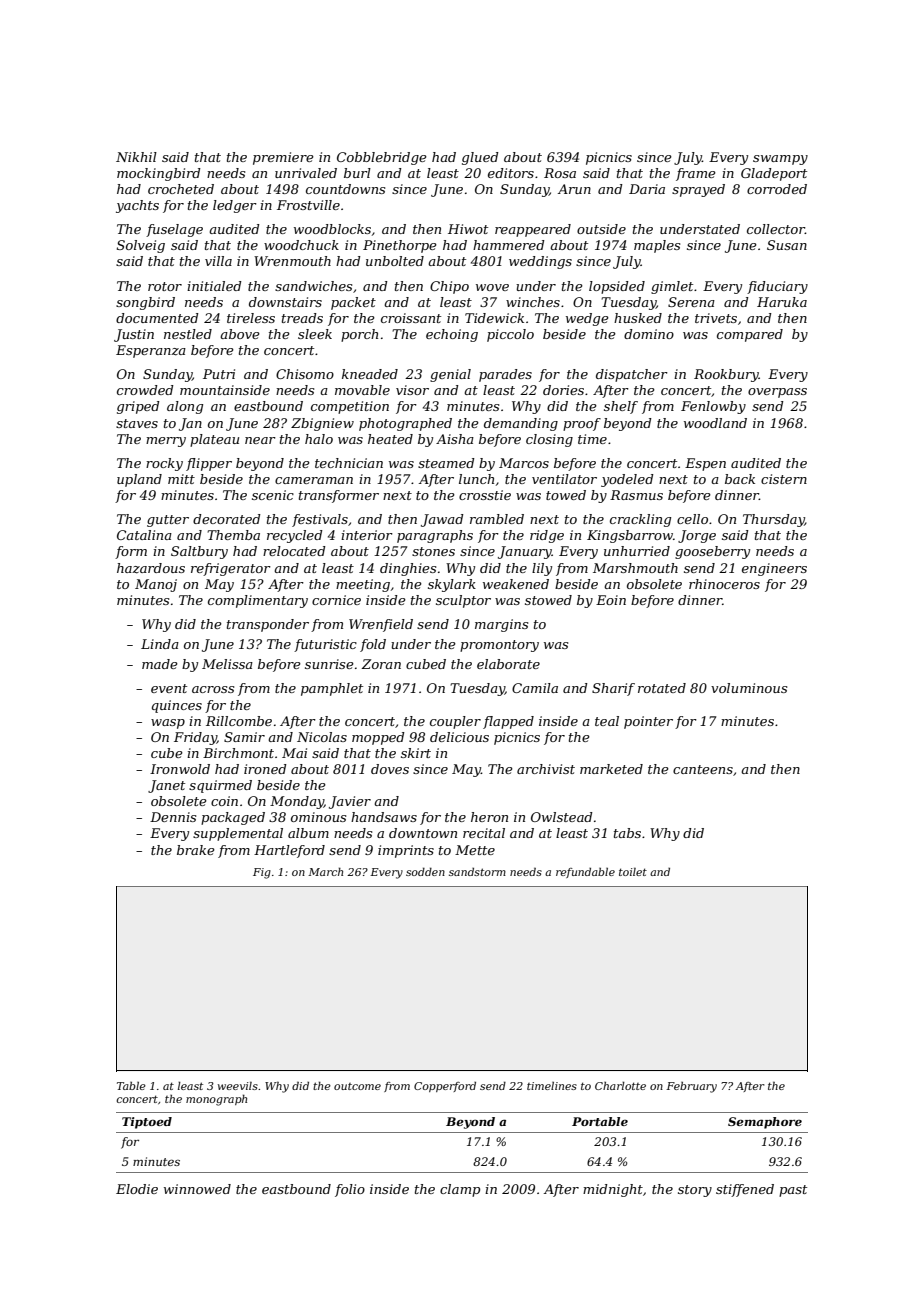 This screenshot has height=1308, width=924. Describe the element at coordinates (390, 769) in the screenshot. I see `doves` at that location.
